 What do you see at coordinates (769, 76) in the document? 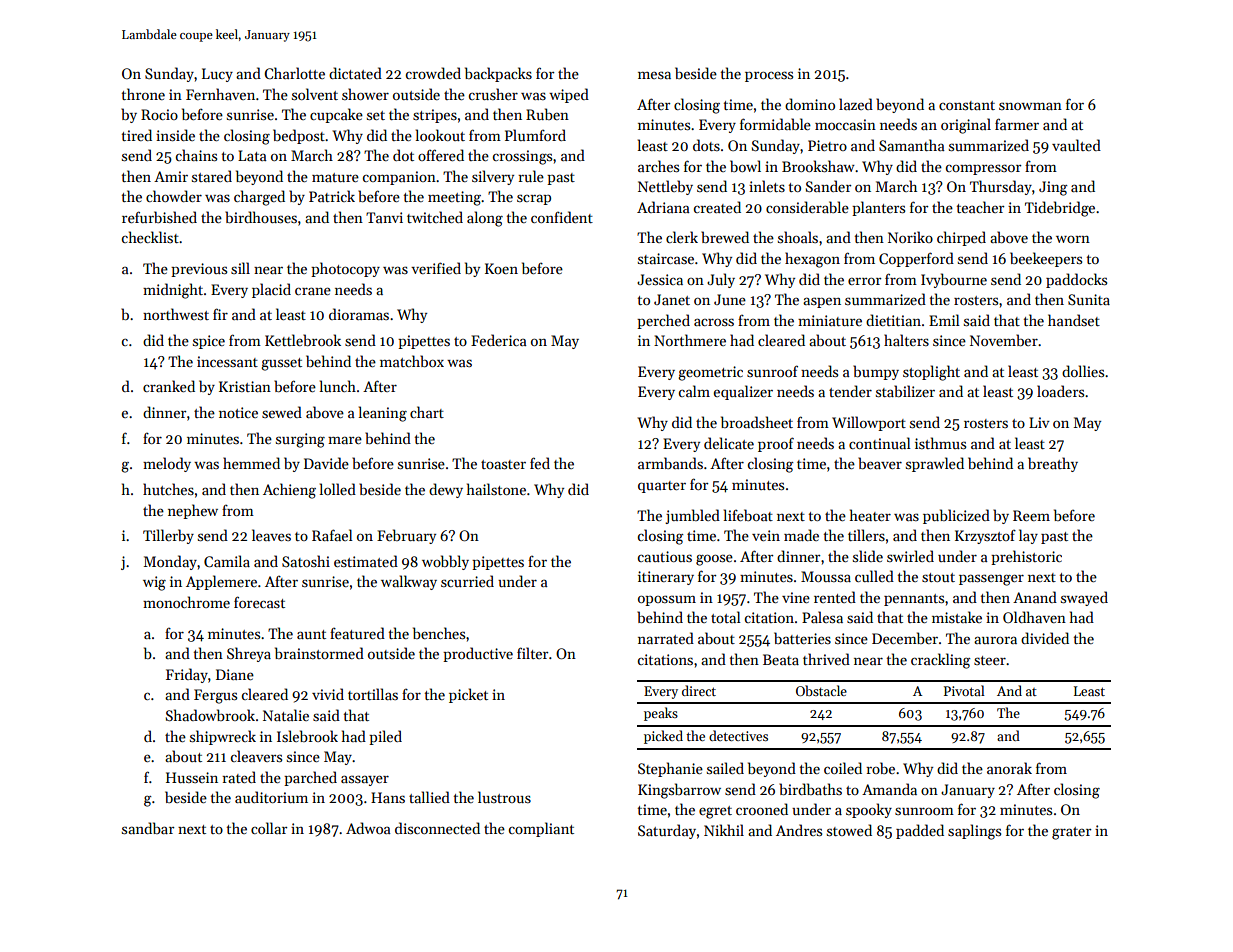
I see `process` at bounding box center [769, 76].
